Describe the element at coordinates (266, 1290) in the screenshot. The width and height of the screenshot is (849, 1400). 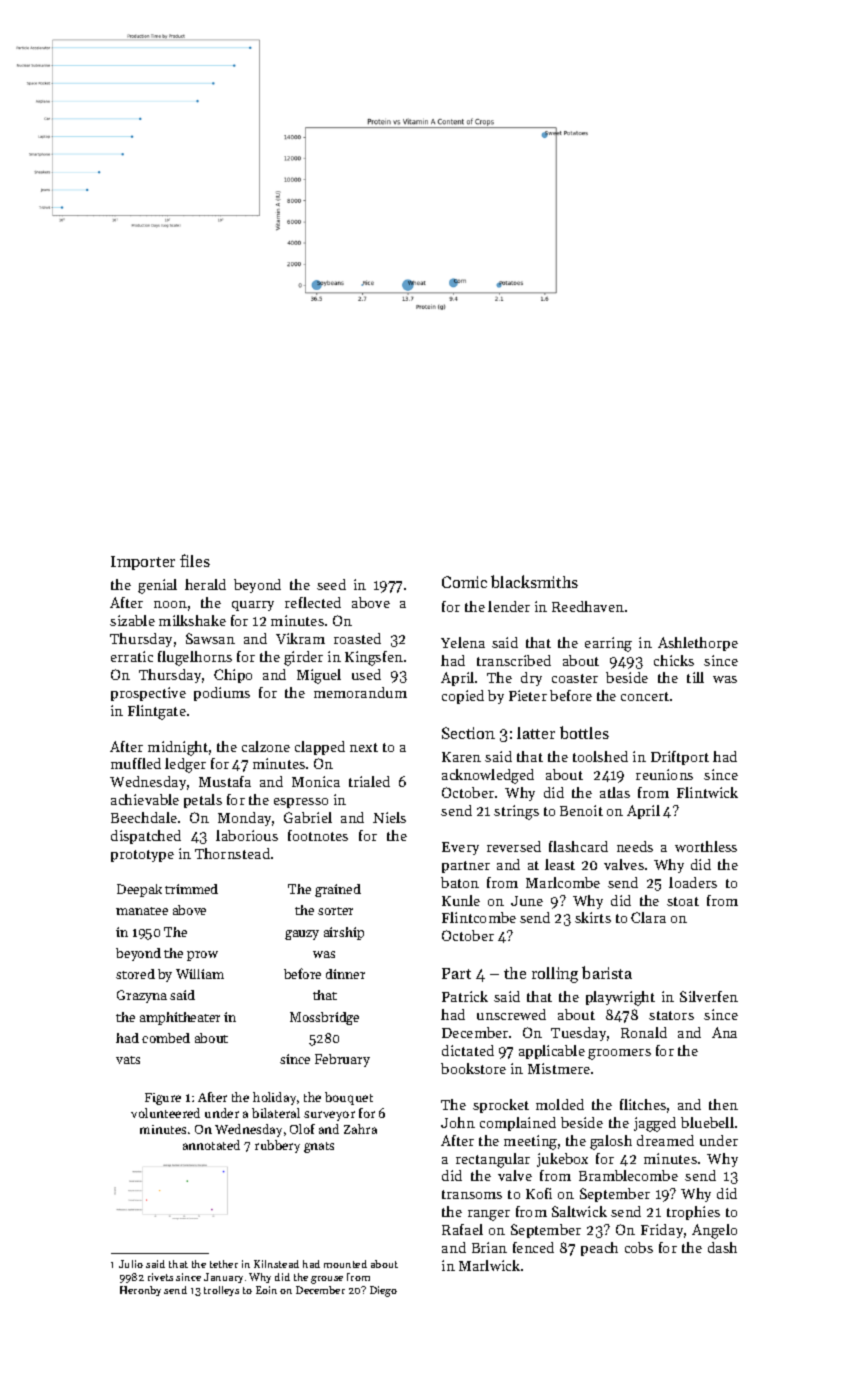
I see `Eoin` at that location.
